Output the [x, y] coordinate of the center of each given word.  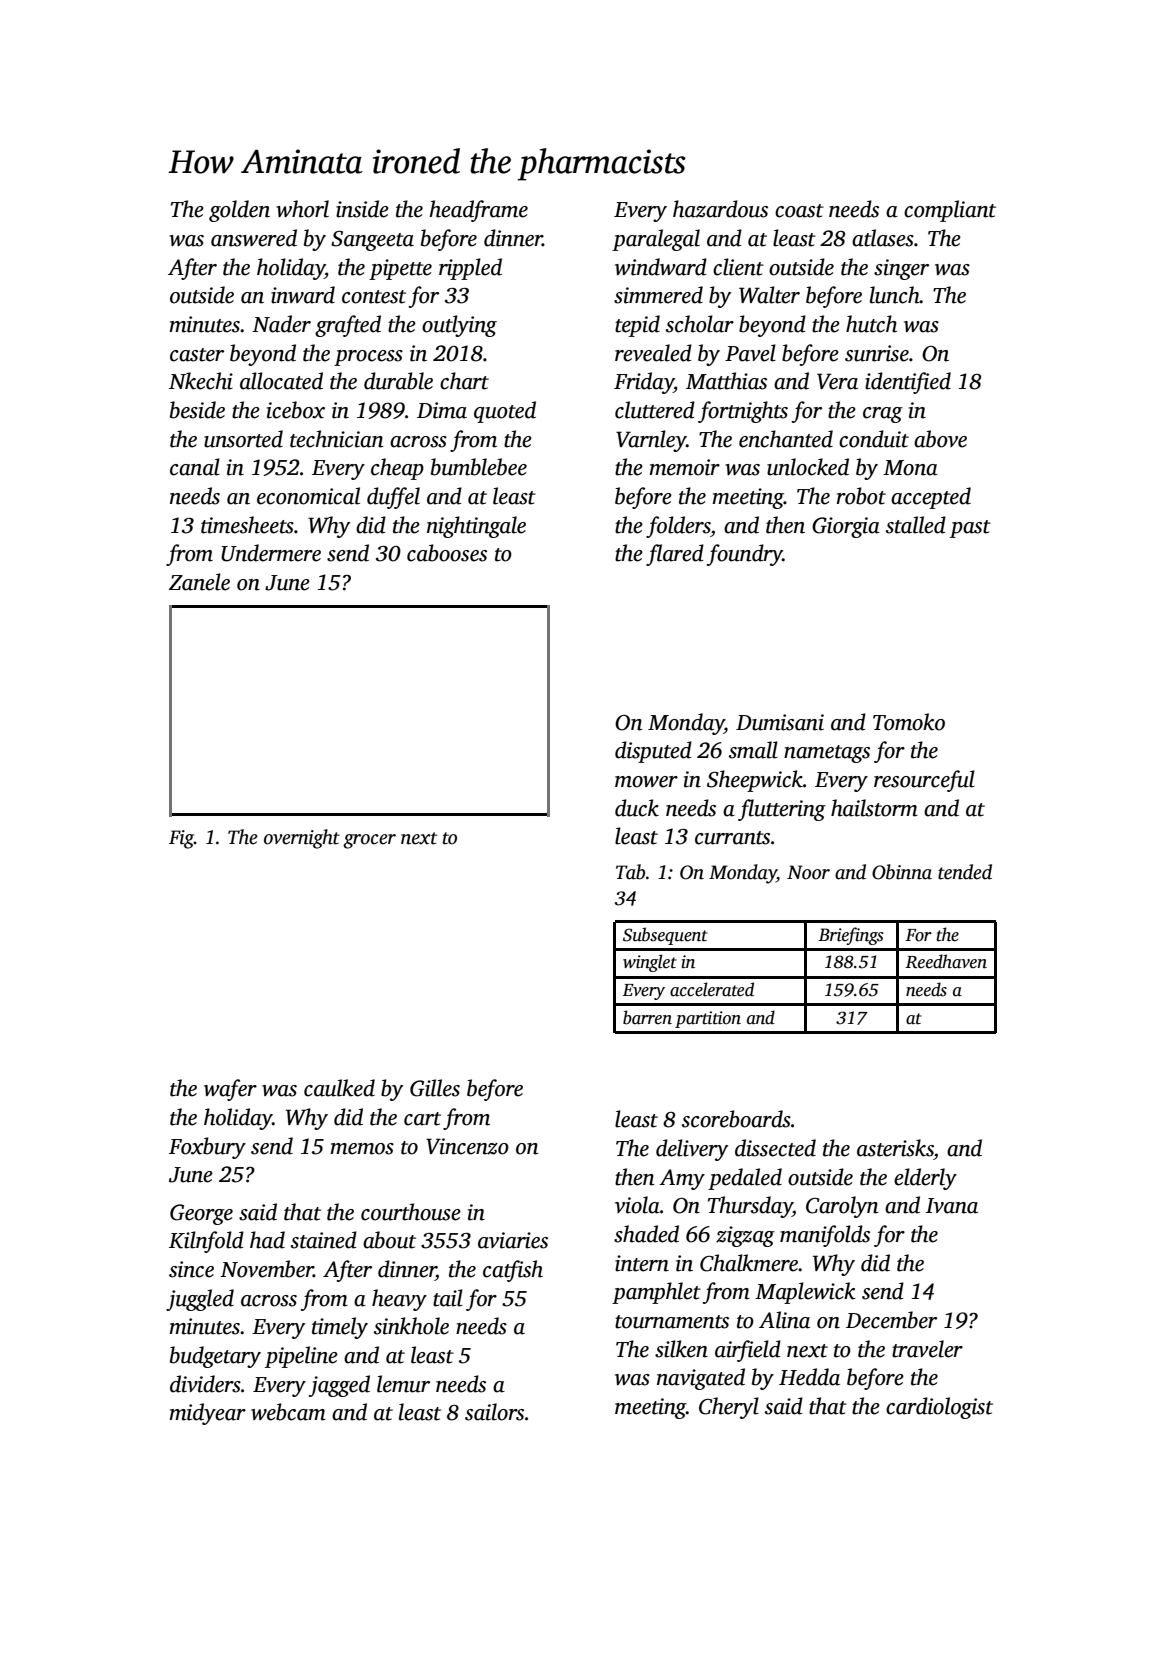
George [201, 1214]
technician [337, 439]
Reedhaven [946, 961]
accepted [931, 498]
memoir [684, 467]
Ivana [952, 1206]
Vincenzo [467, 1146]
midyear [207, 1414]
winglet [650, 963]
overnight [302, 839]
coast [799, 211]
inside [362, 209]
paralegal [656, 240]
